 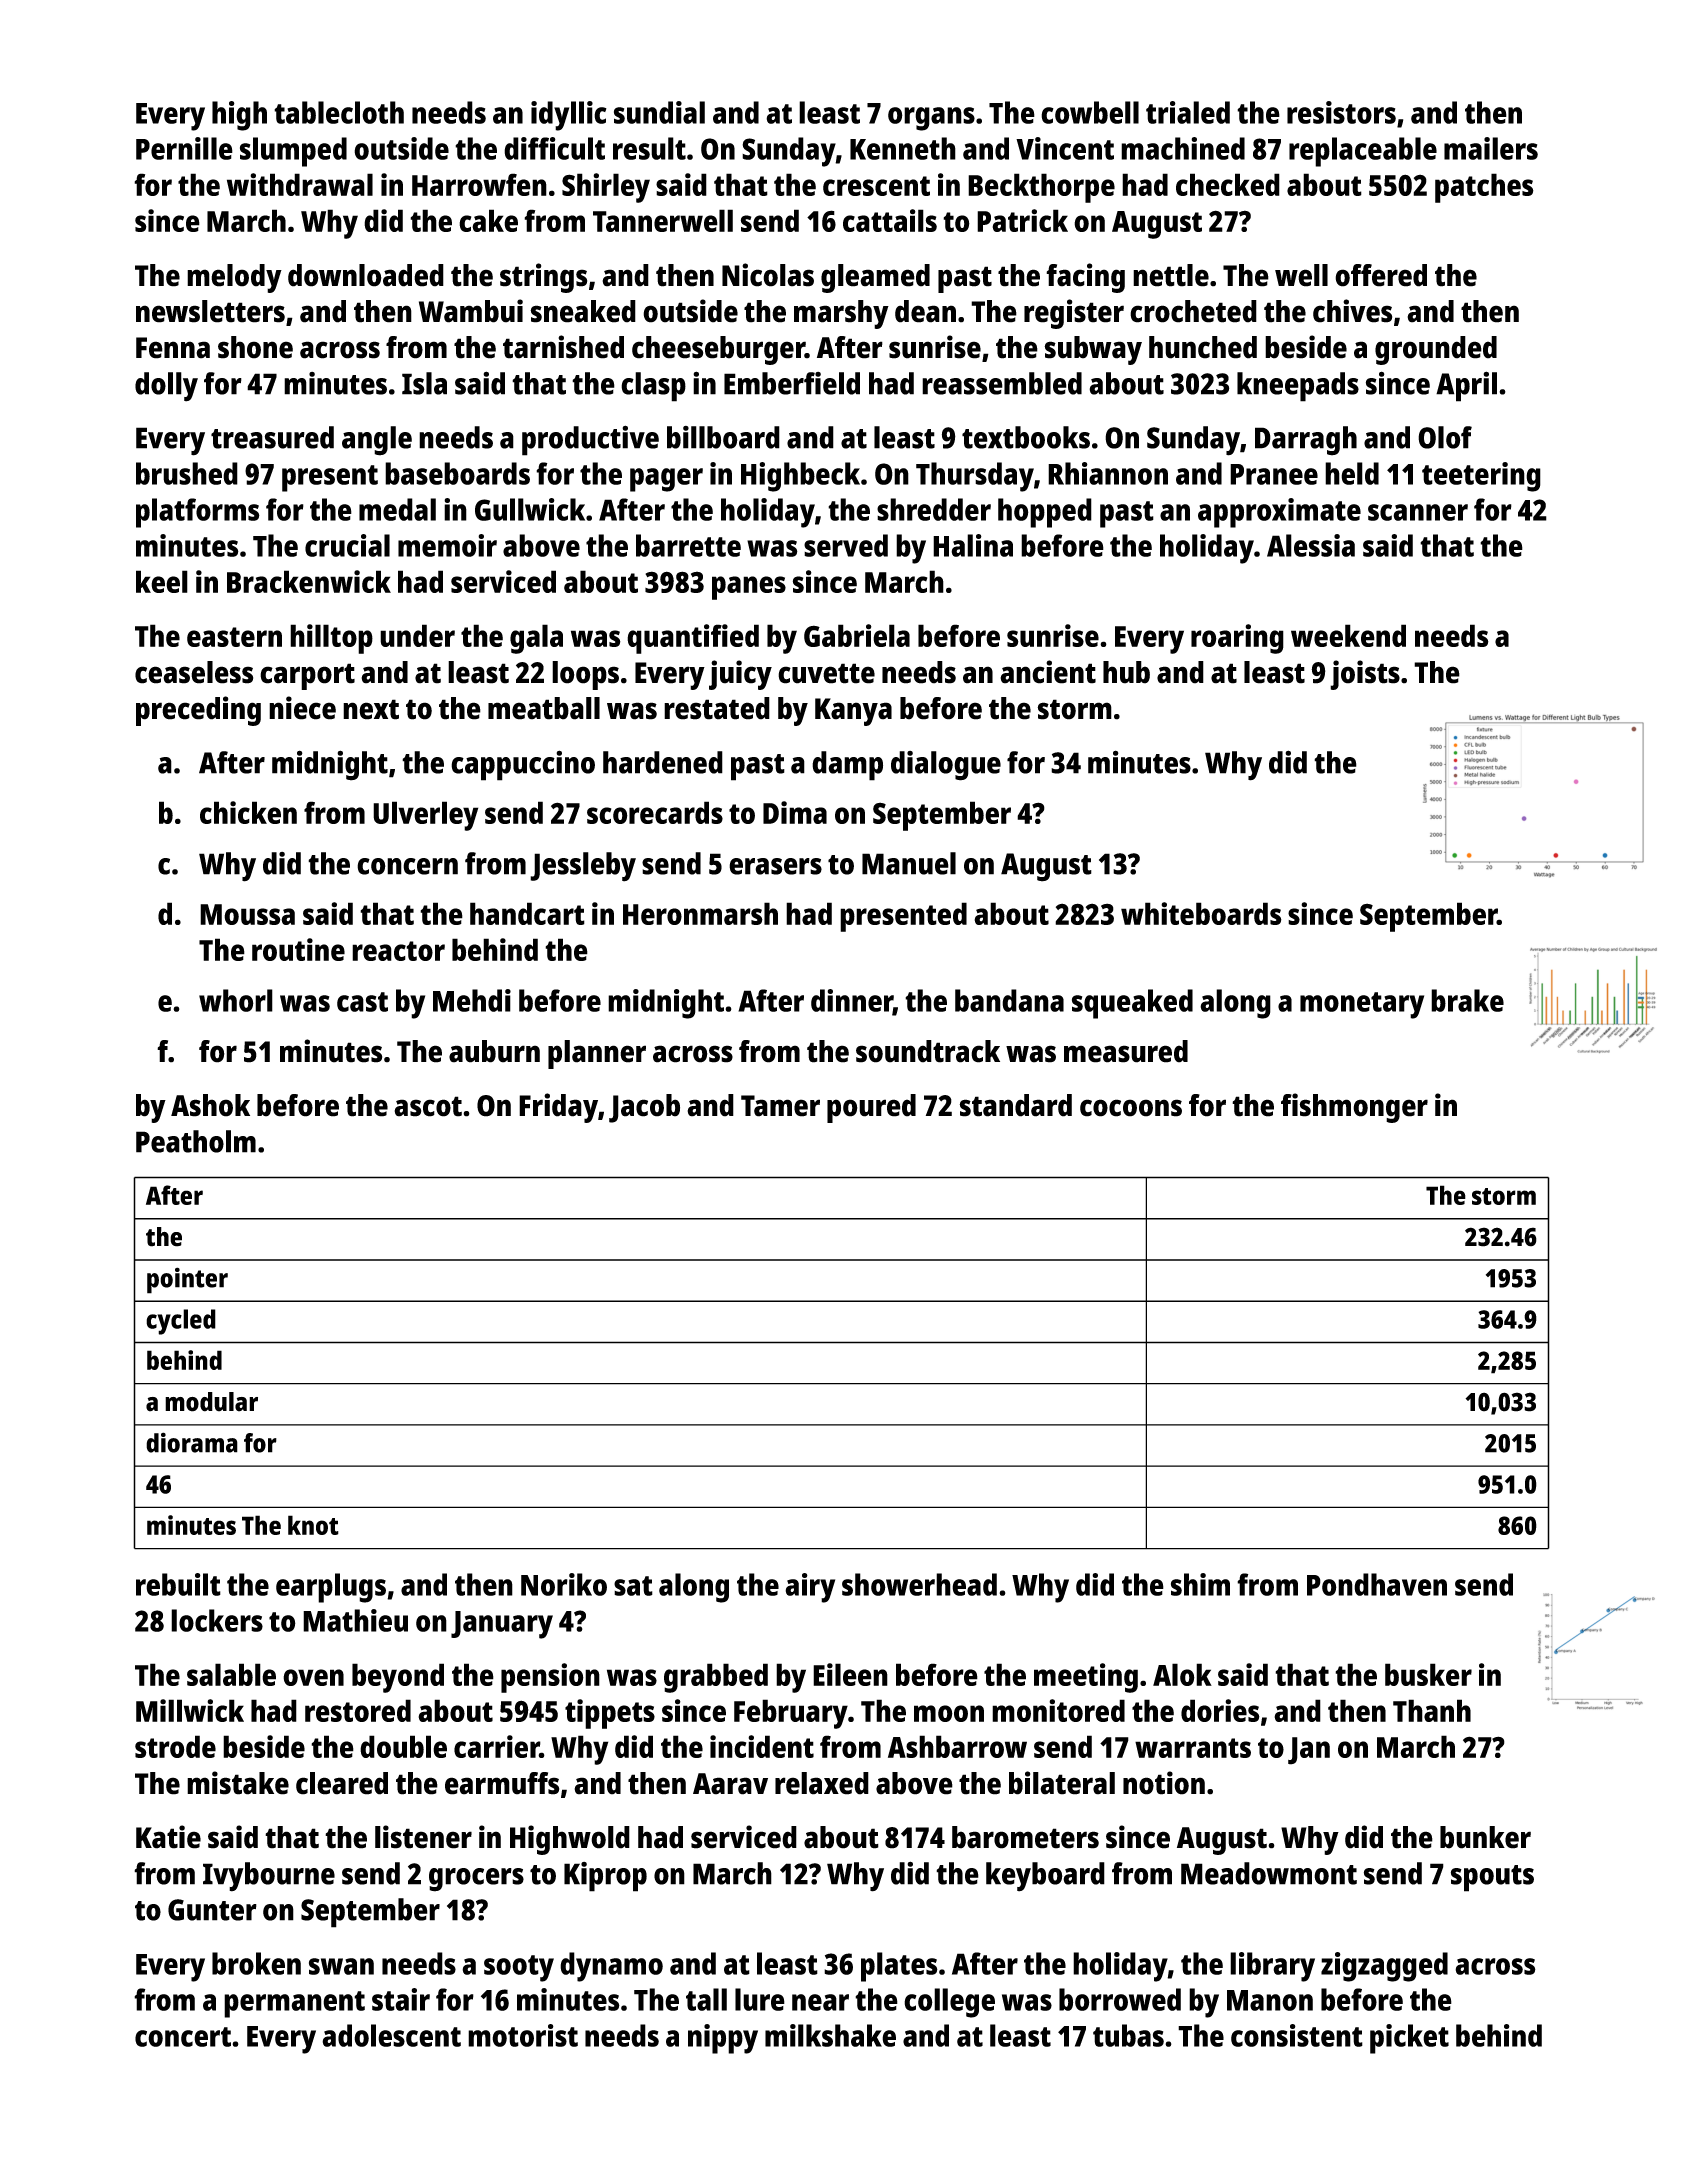 I want to click on Patrick, so click(x=1022, y=220).
